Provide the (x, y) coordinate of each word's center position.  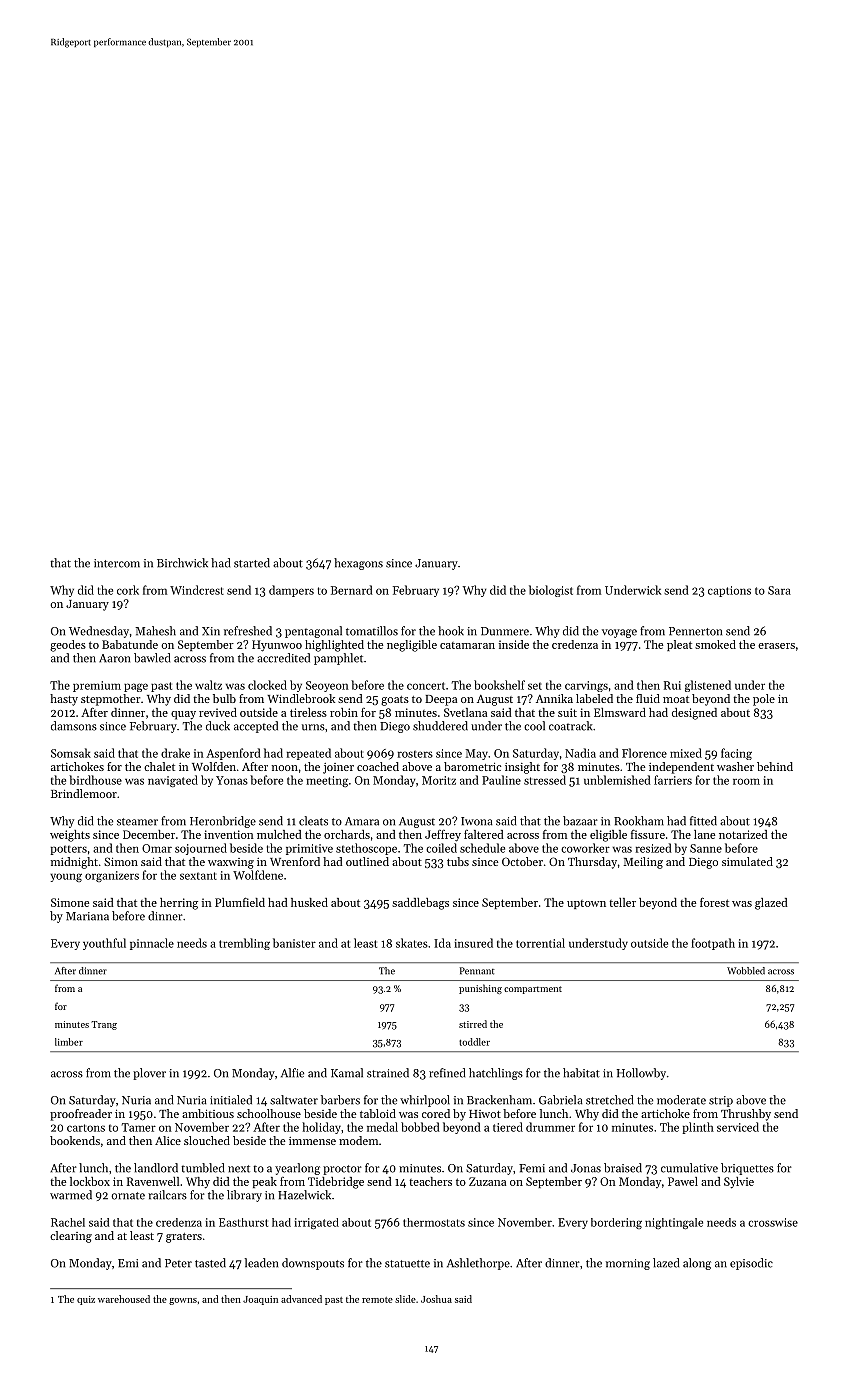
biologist (551, 591)
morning (628, 1264)
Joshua (436, 1299)
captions (729, 591)
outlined (367, 861)
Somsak (71, 753)
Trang (104, 1025)
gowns (183, 1301)
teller (622, 902)
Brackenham (499, 1100)
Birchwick (182, 563)
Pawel (683, 1181)
